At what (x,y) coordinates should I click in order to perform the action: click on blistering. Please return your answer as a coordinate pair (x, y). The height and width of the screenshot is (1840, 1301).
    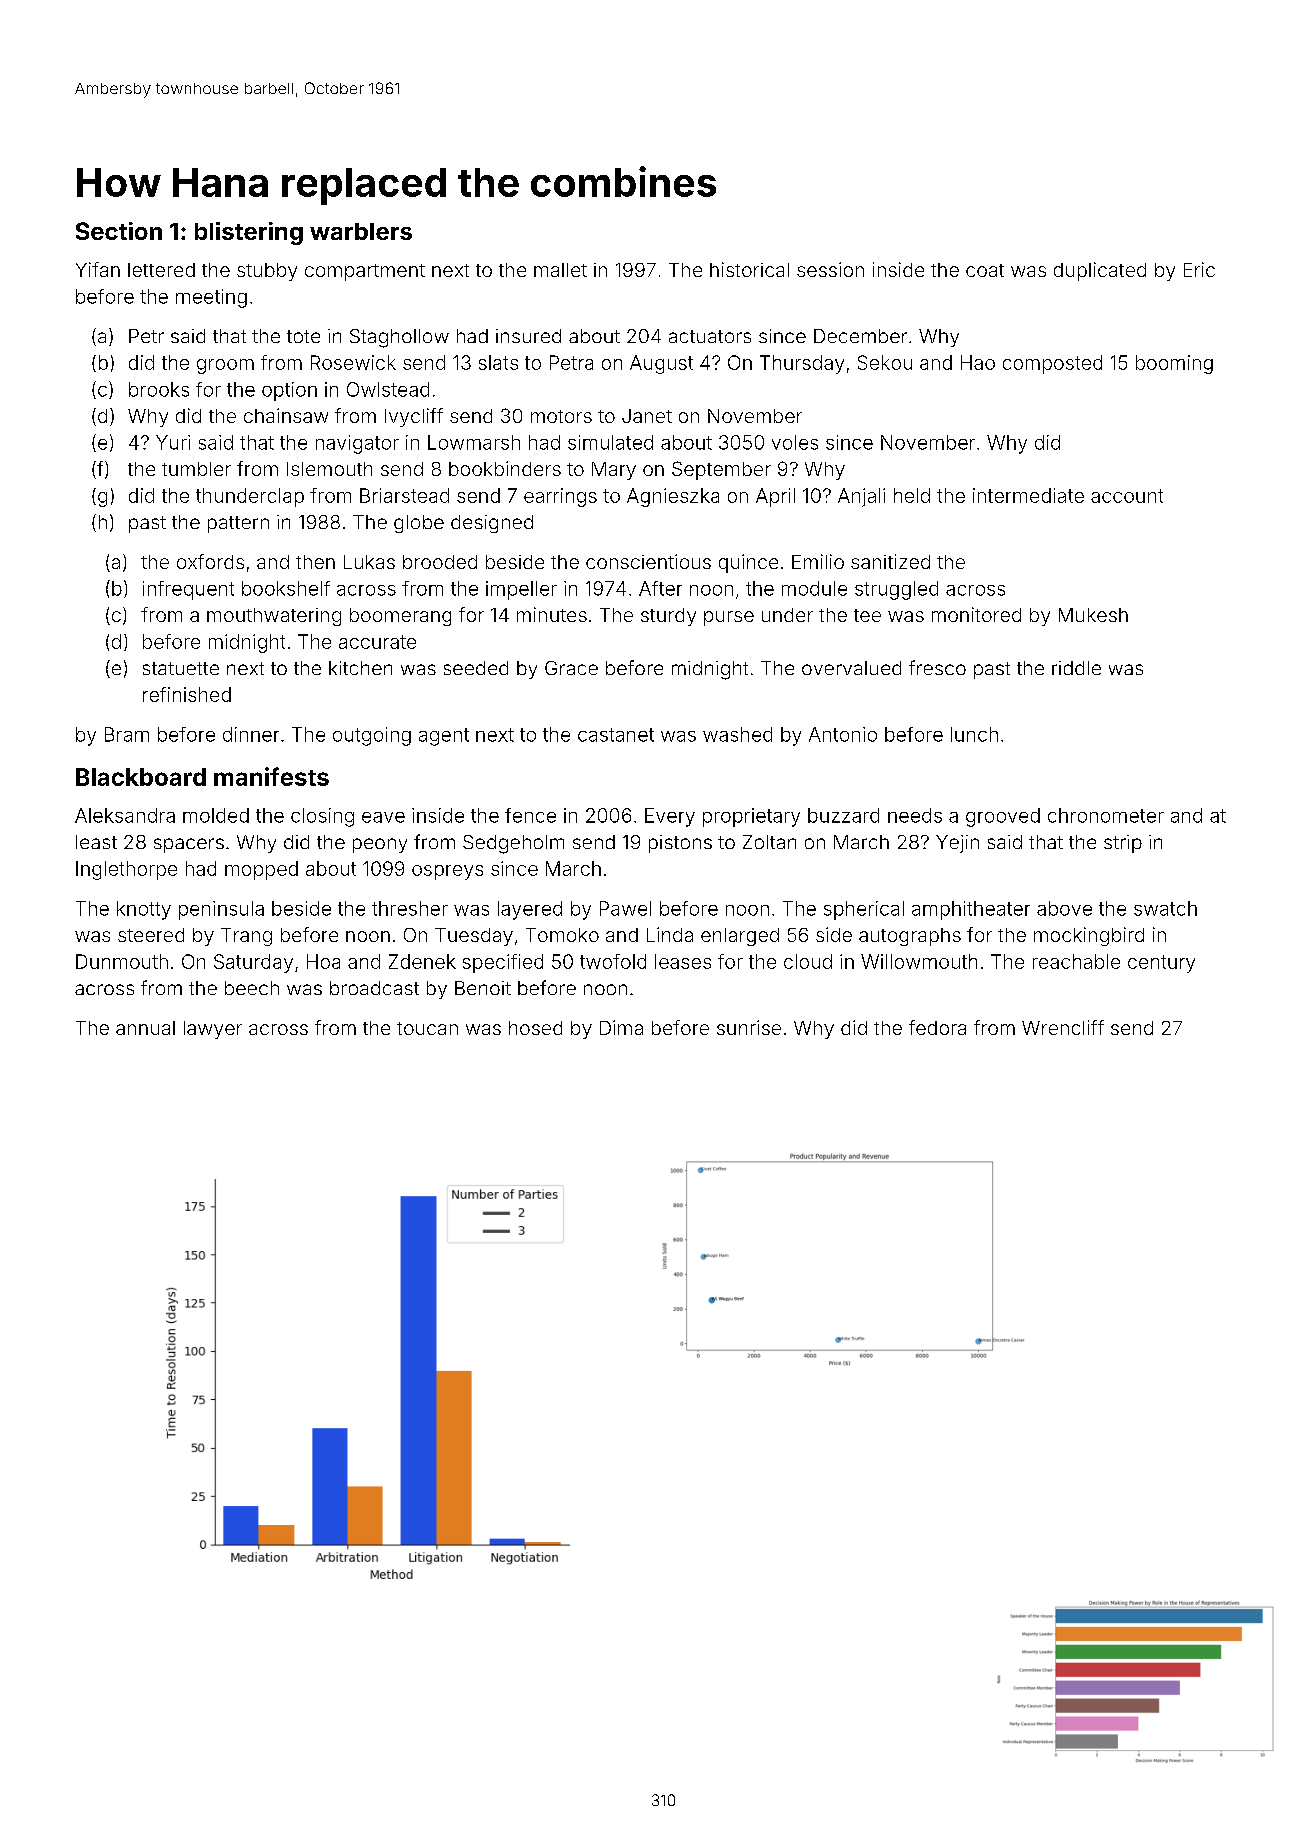
    Looking at the image, I should click on (249, 233).
